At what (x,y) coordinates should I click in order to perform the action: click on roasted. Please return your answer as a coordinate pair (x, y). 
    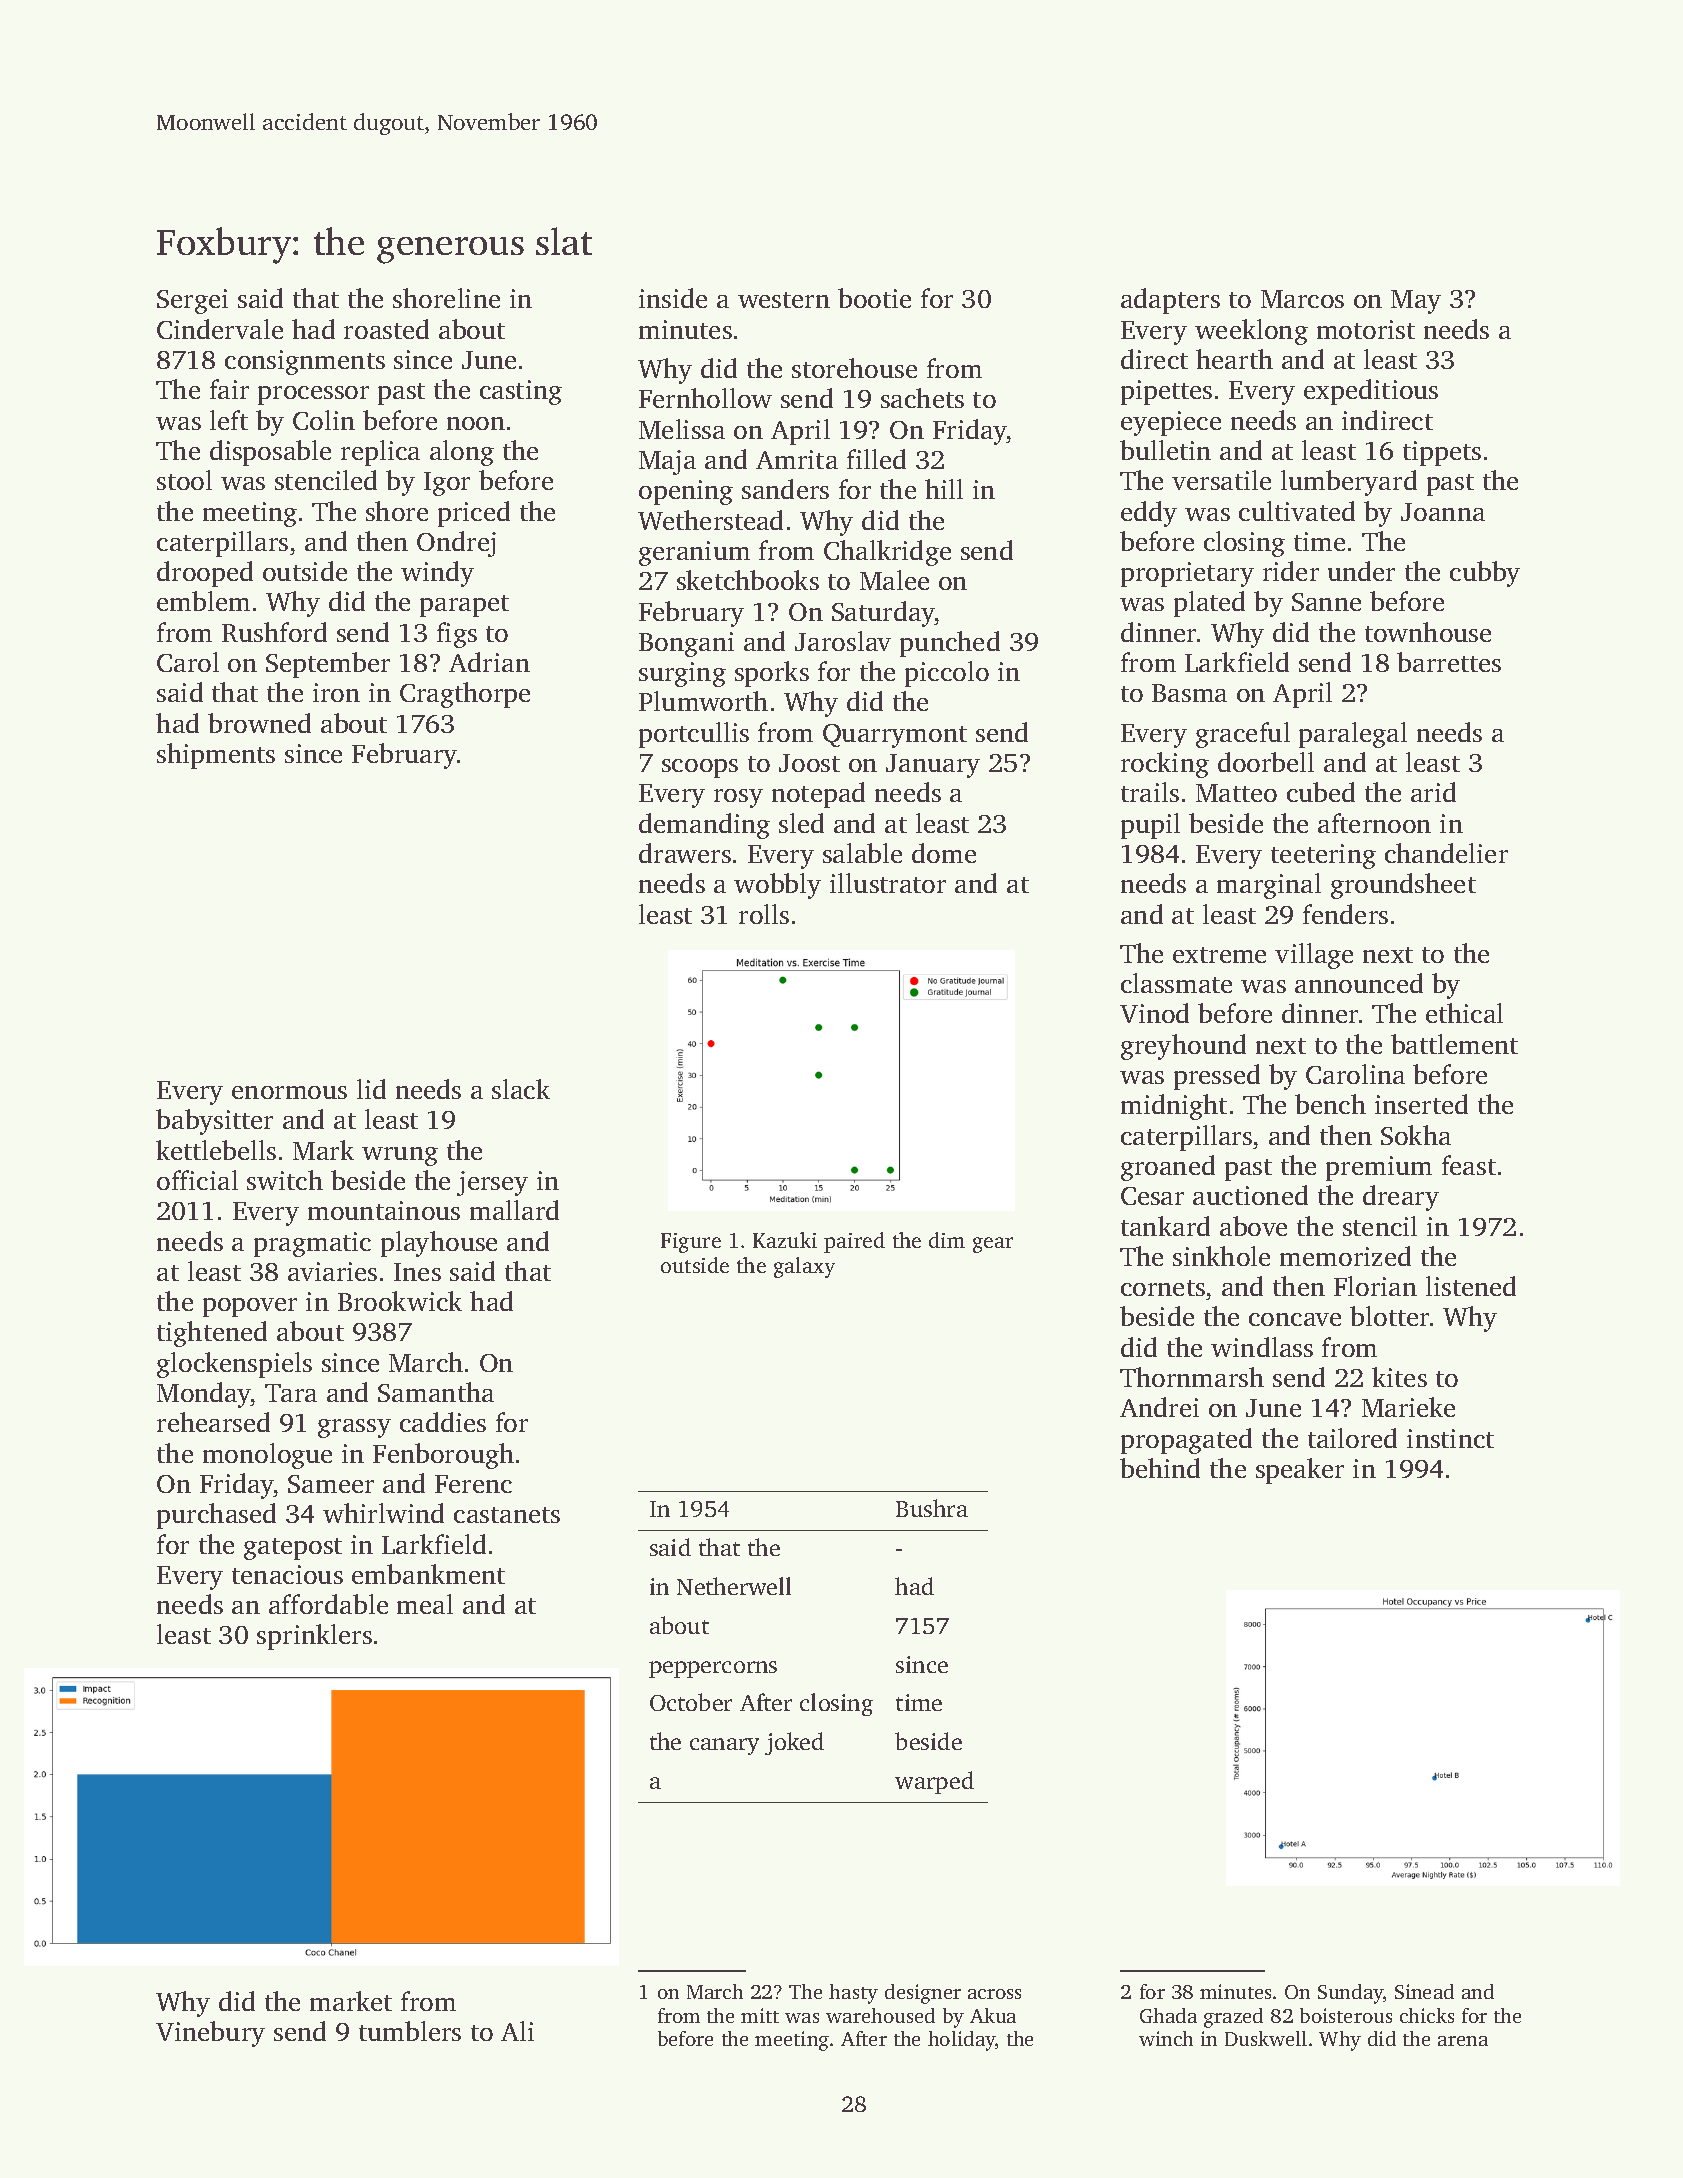
    Looking at the image, I should click on (386, 329).
